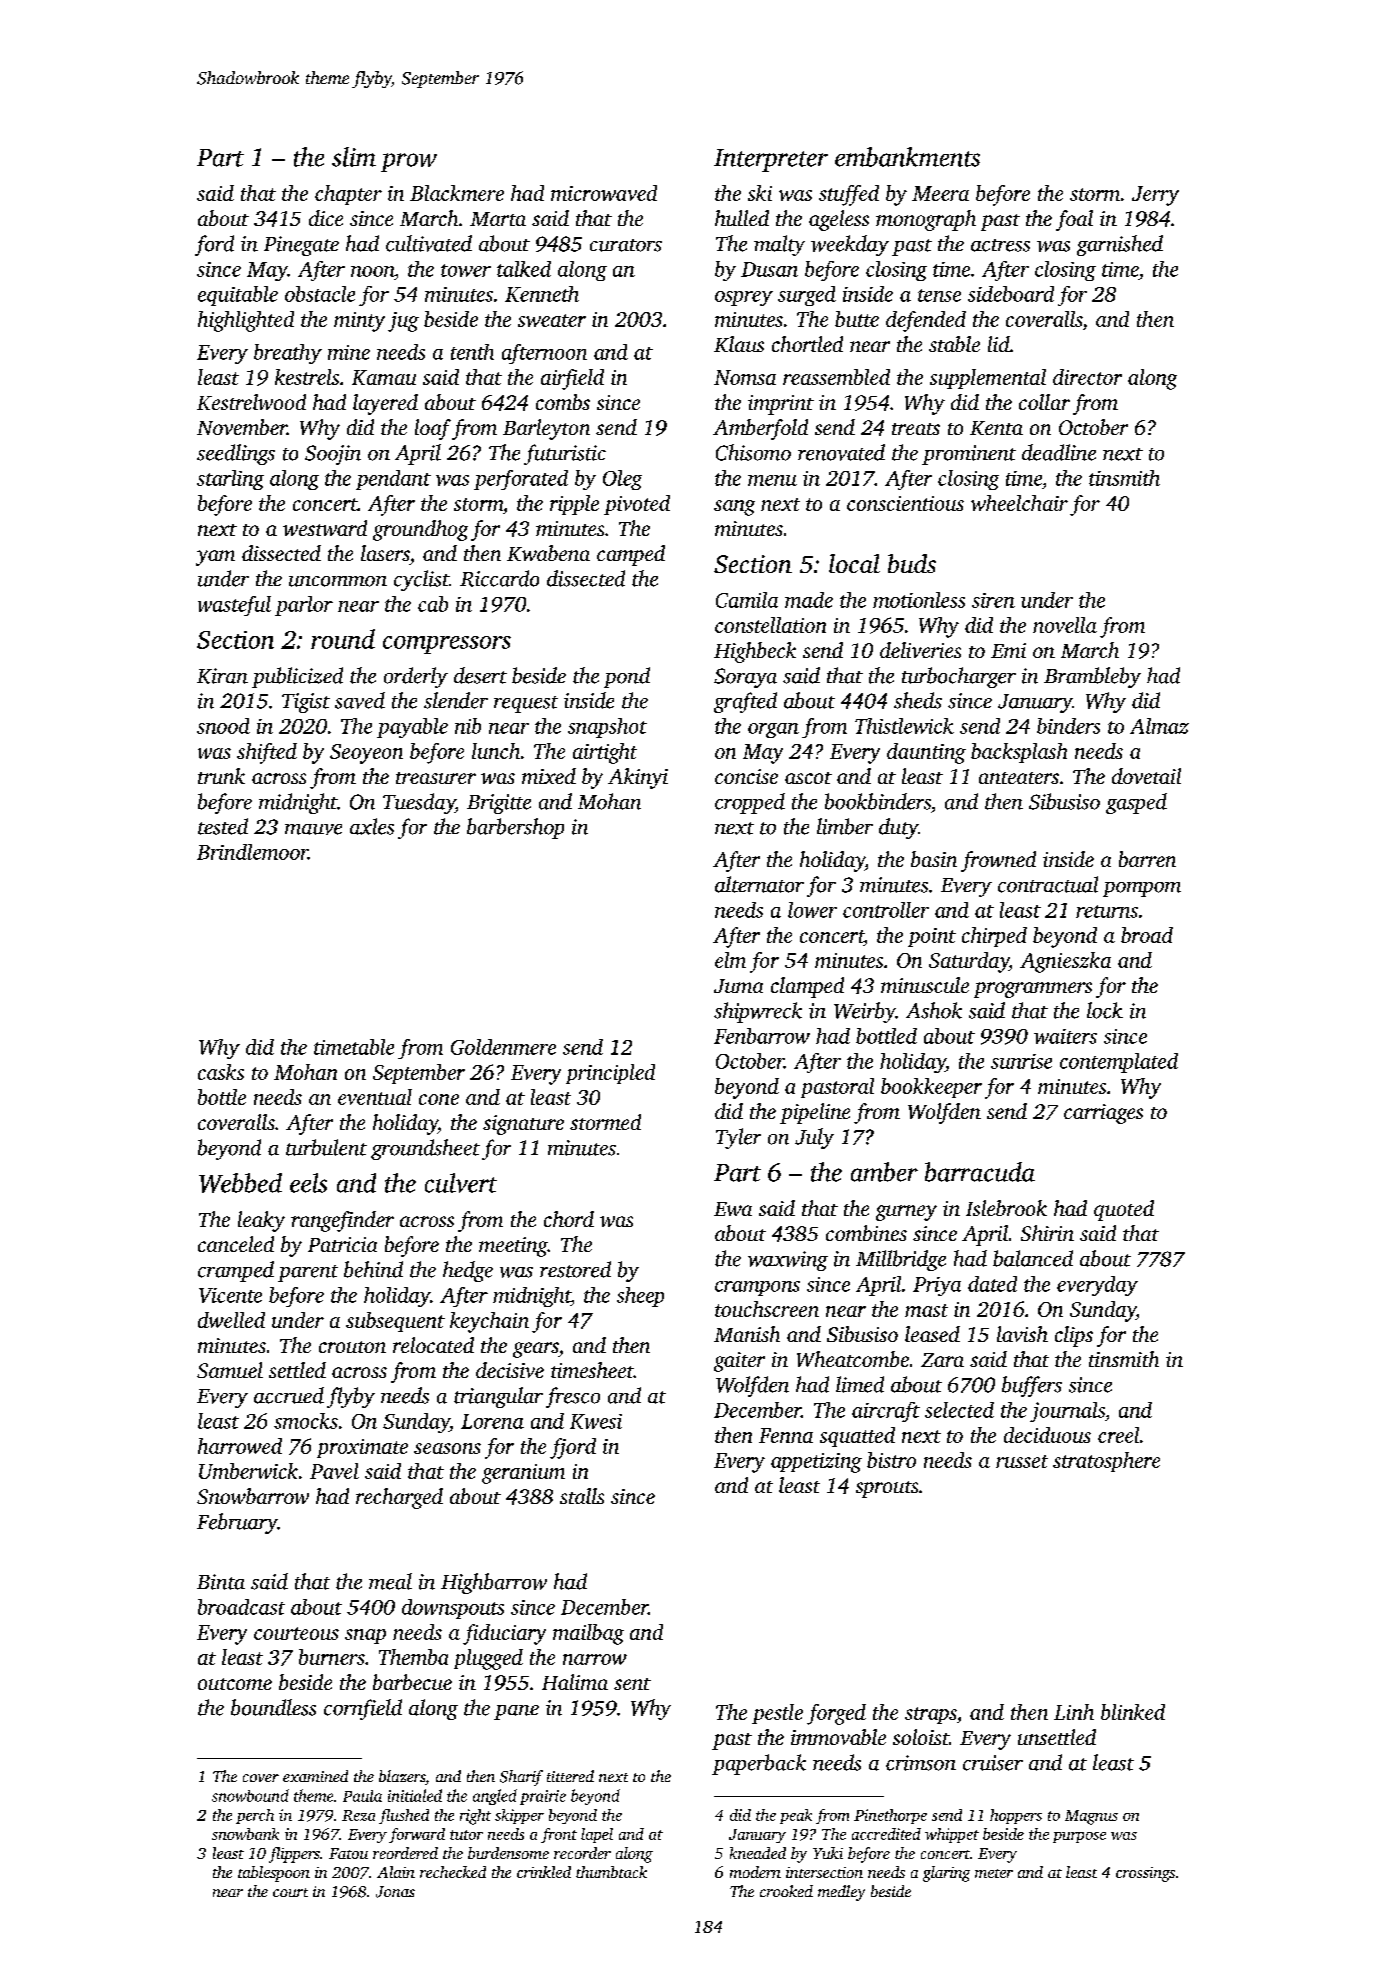 This screenshot has width=1386, height=1969. I want to click on elm, so click(730, 960).
